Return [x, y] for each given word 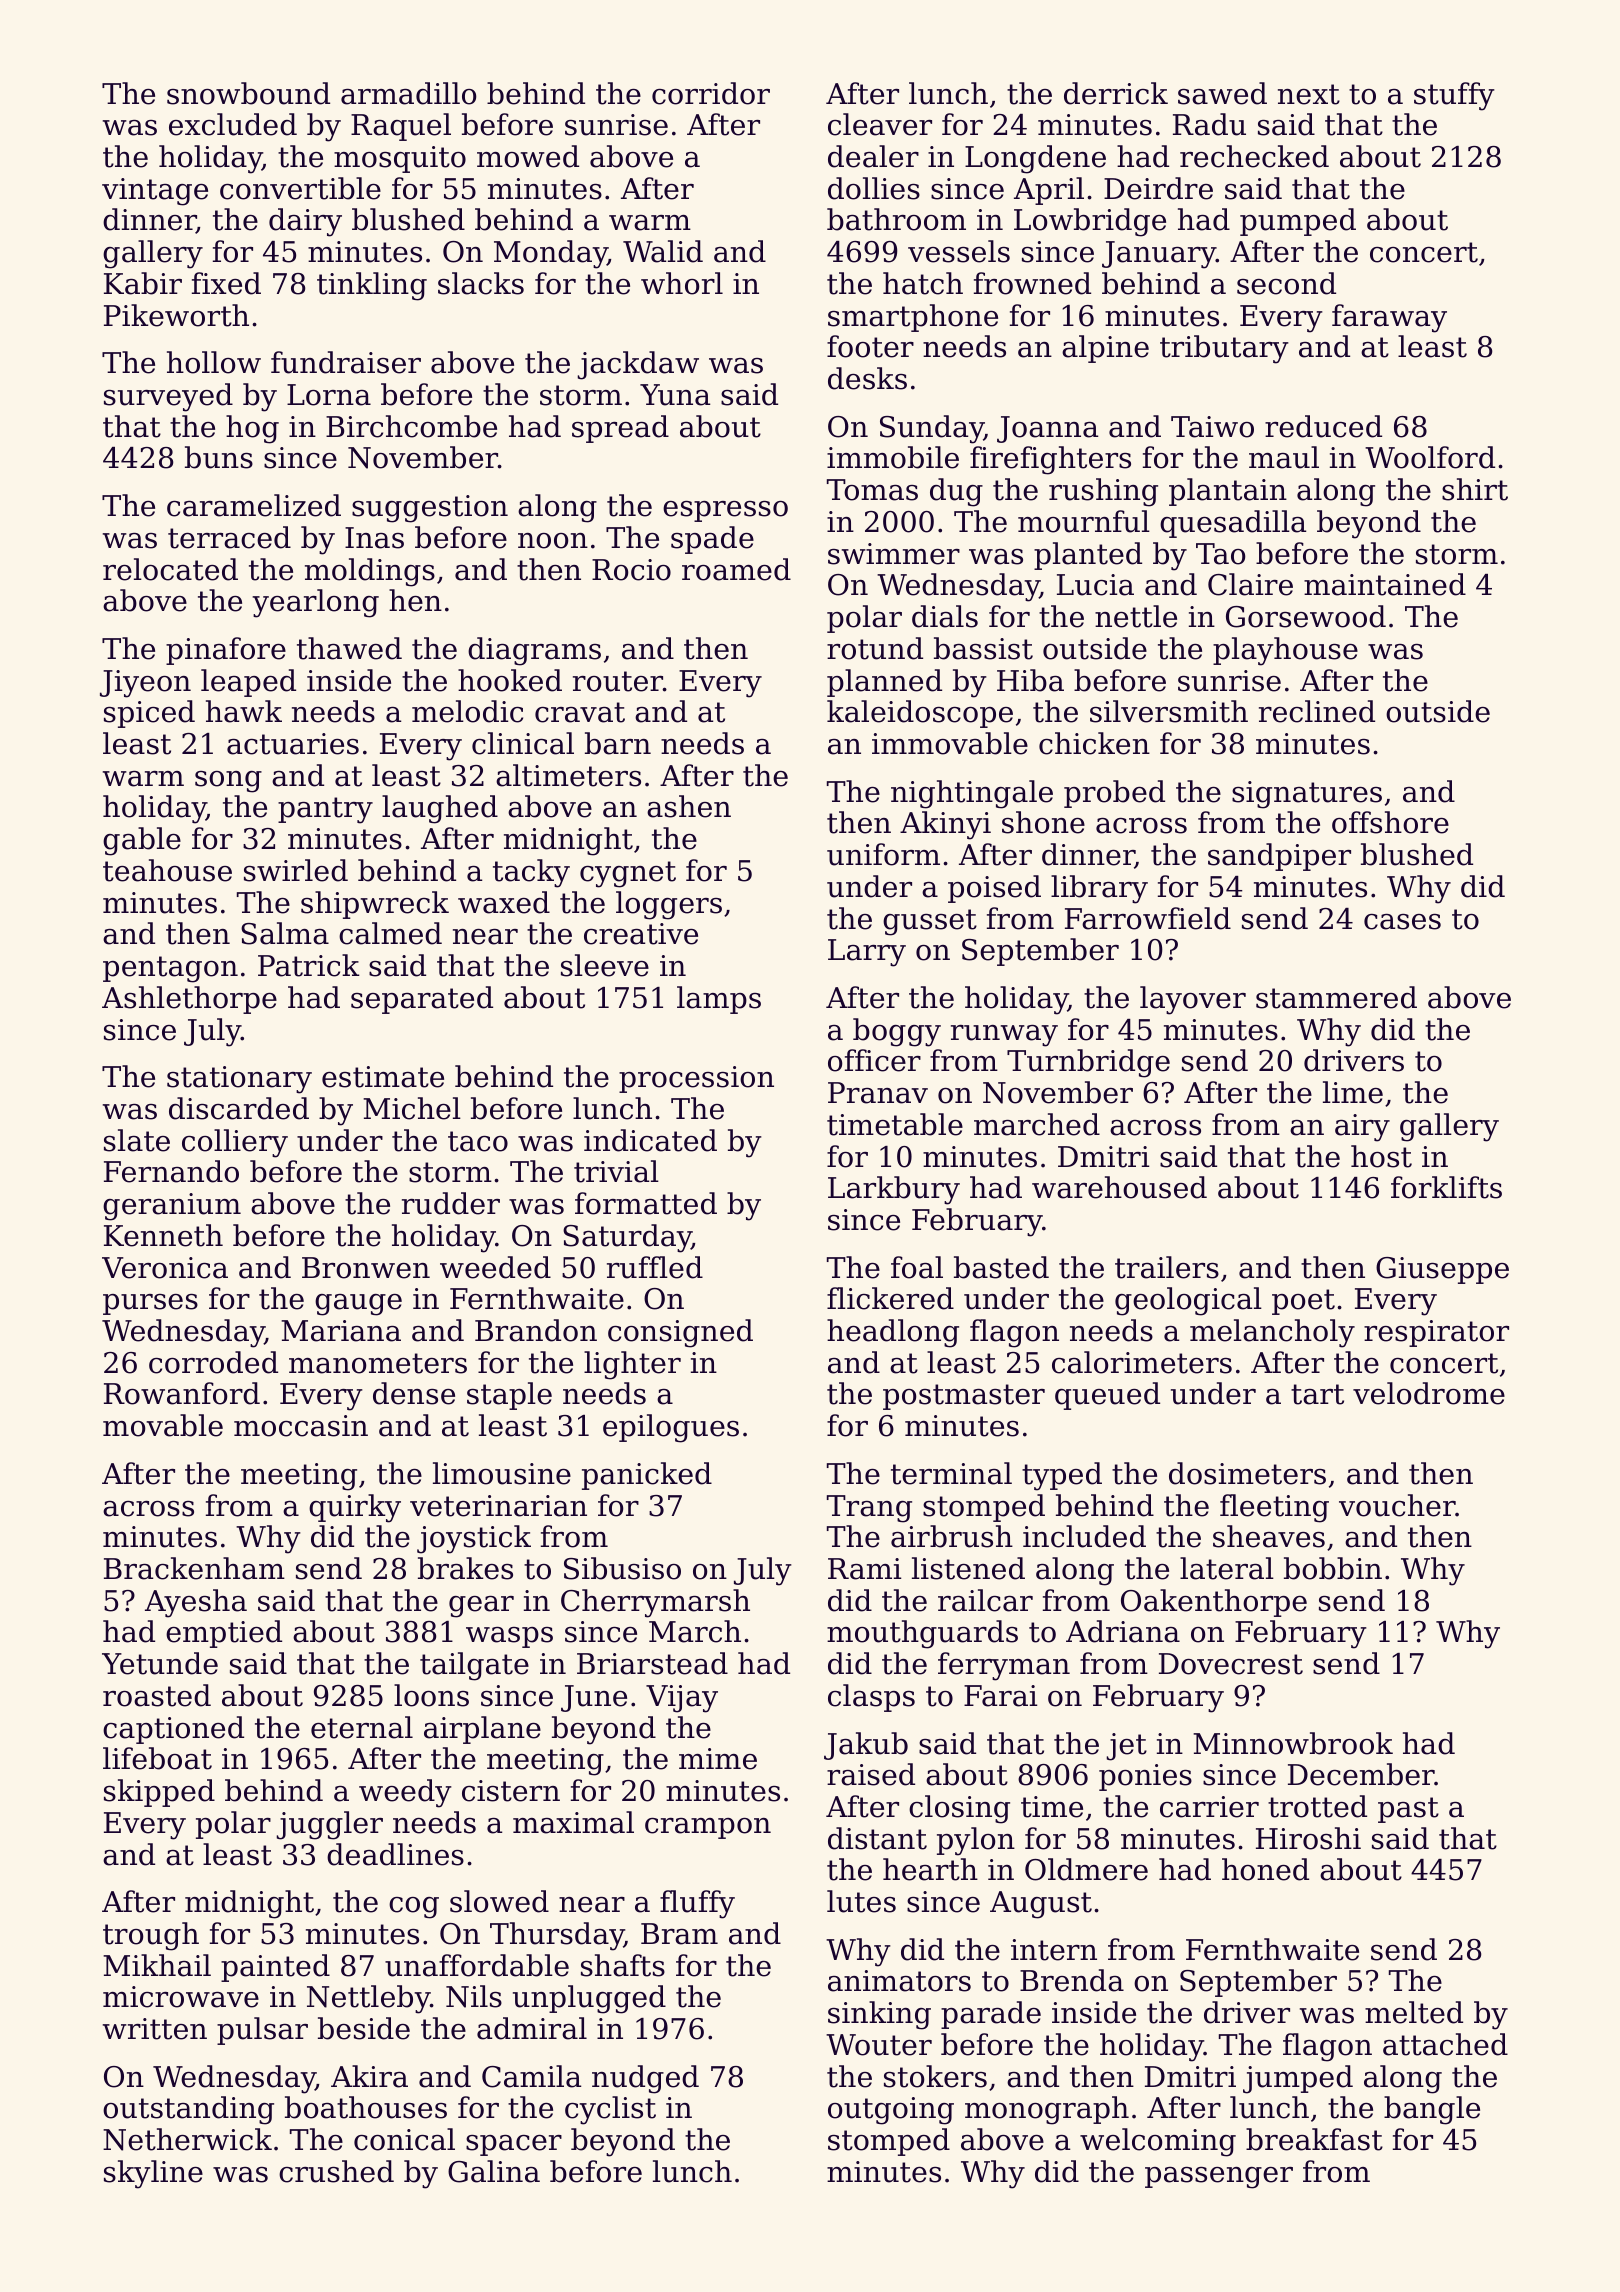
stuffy [1454, 96]
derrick [1116, 93]
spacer [514, 2145]
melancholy [1272, 1333]
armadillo [408, 93]
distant [877, 1838]
